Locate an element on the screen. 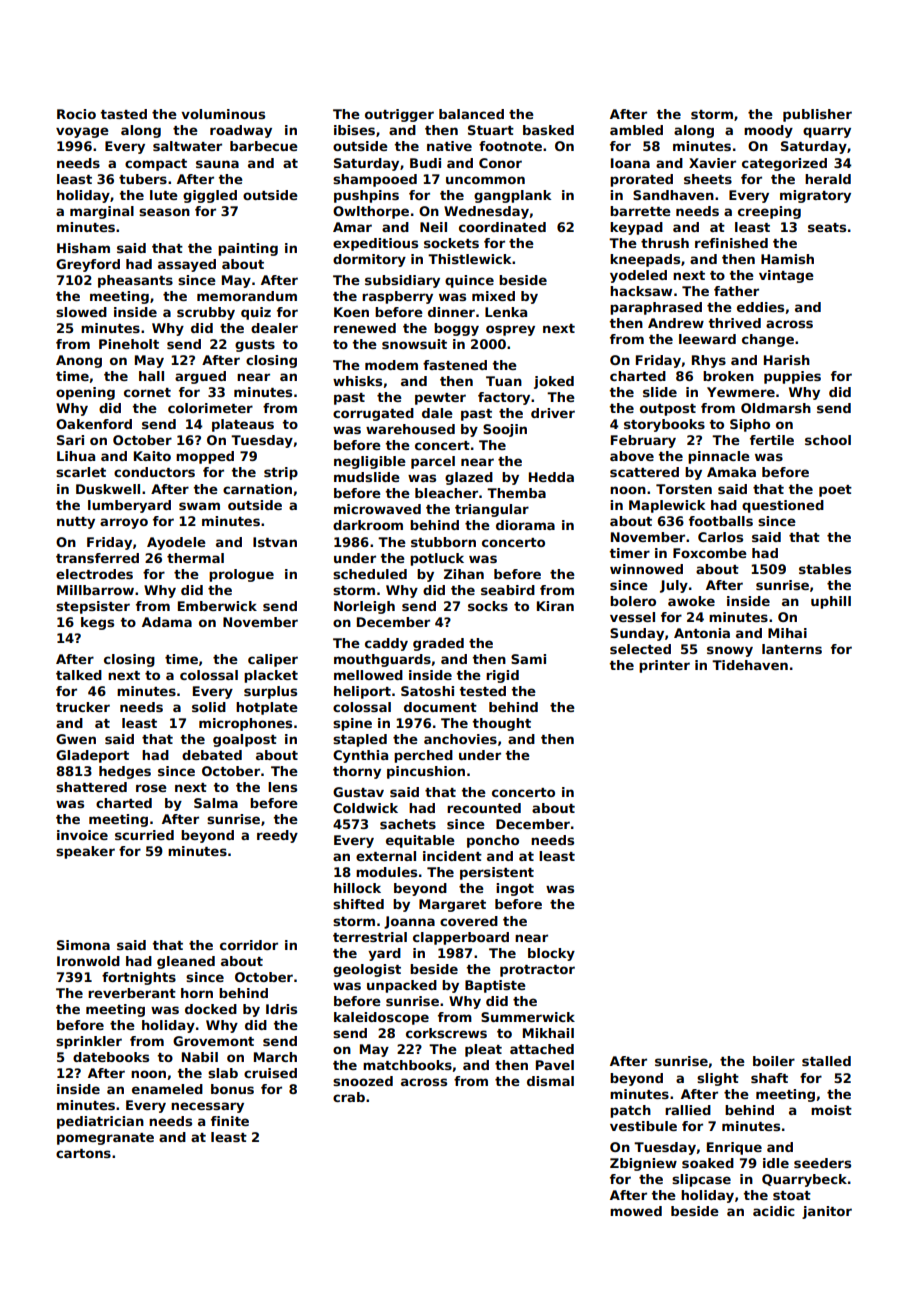  joked is located at coordinates (554, 382).
